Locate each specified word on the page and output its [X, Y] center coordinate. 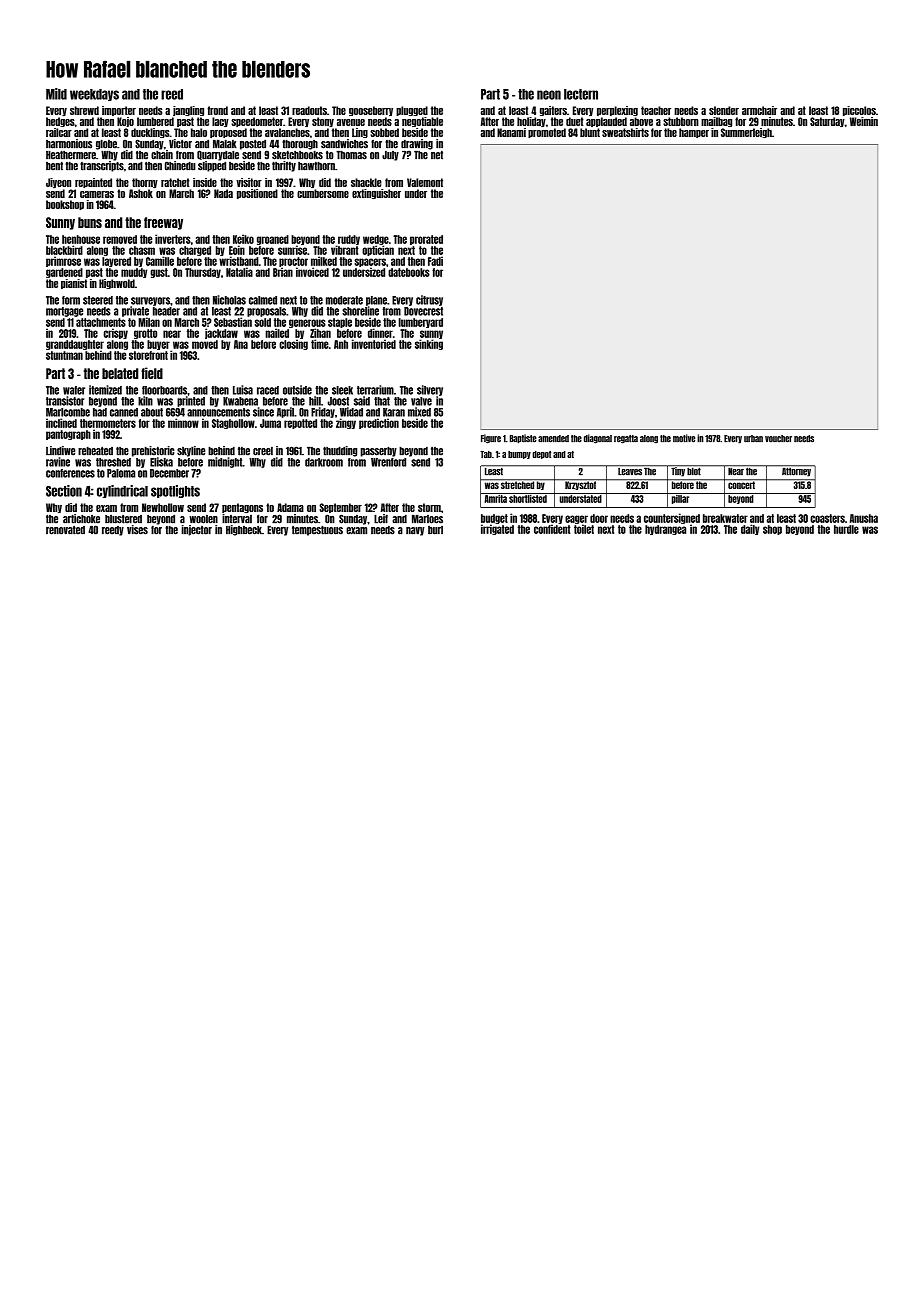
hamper [694, 133]
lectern [581, 94]
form [71, 300]
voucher [778, 439]
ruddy [349, 240]
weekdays [94, 95]
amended [553, 439]
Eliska [161, 462]
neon [549, 95]
